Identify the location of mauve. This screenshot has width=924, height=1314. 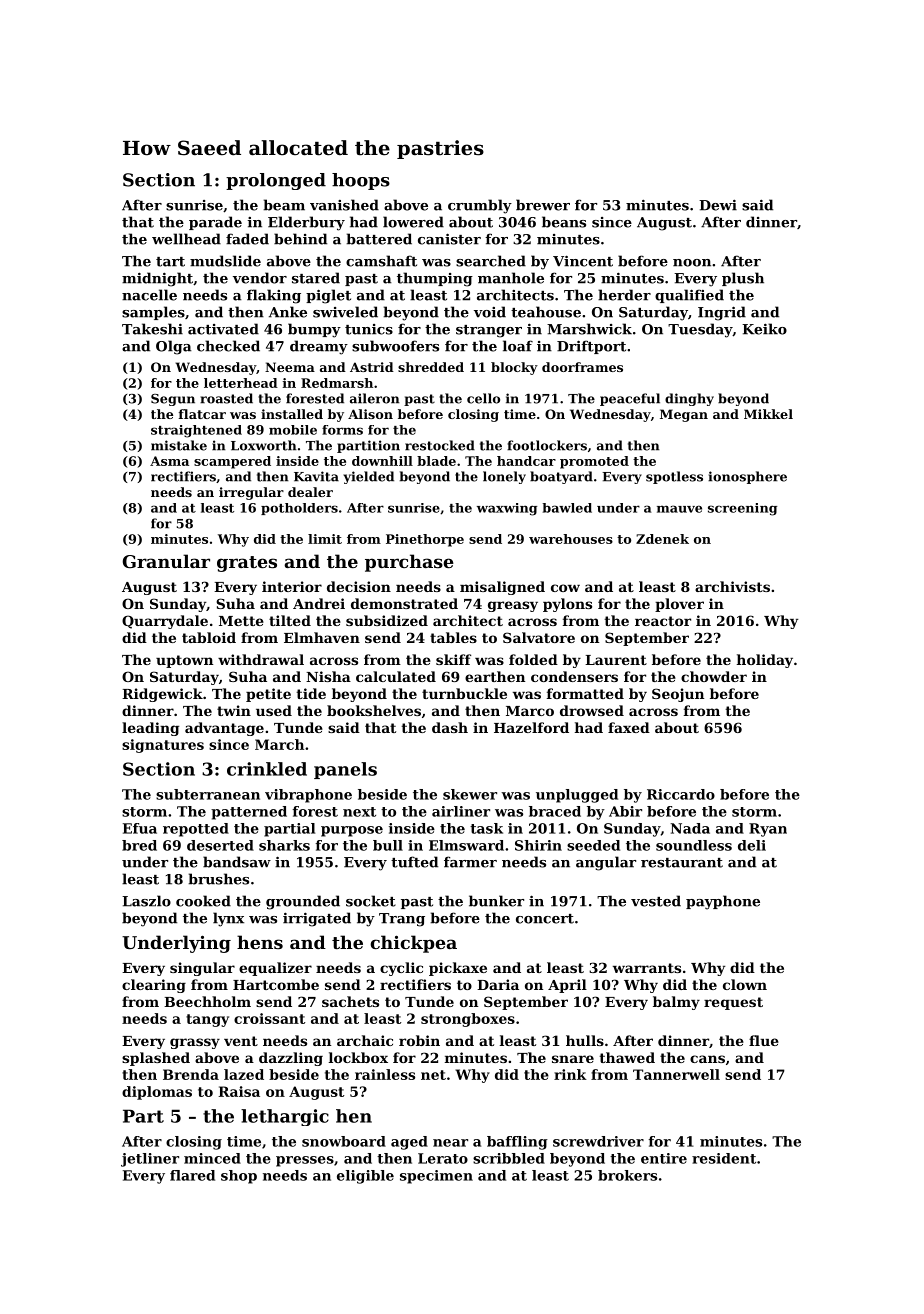
(679, 509).
